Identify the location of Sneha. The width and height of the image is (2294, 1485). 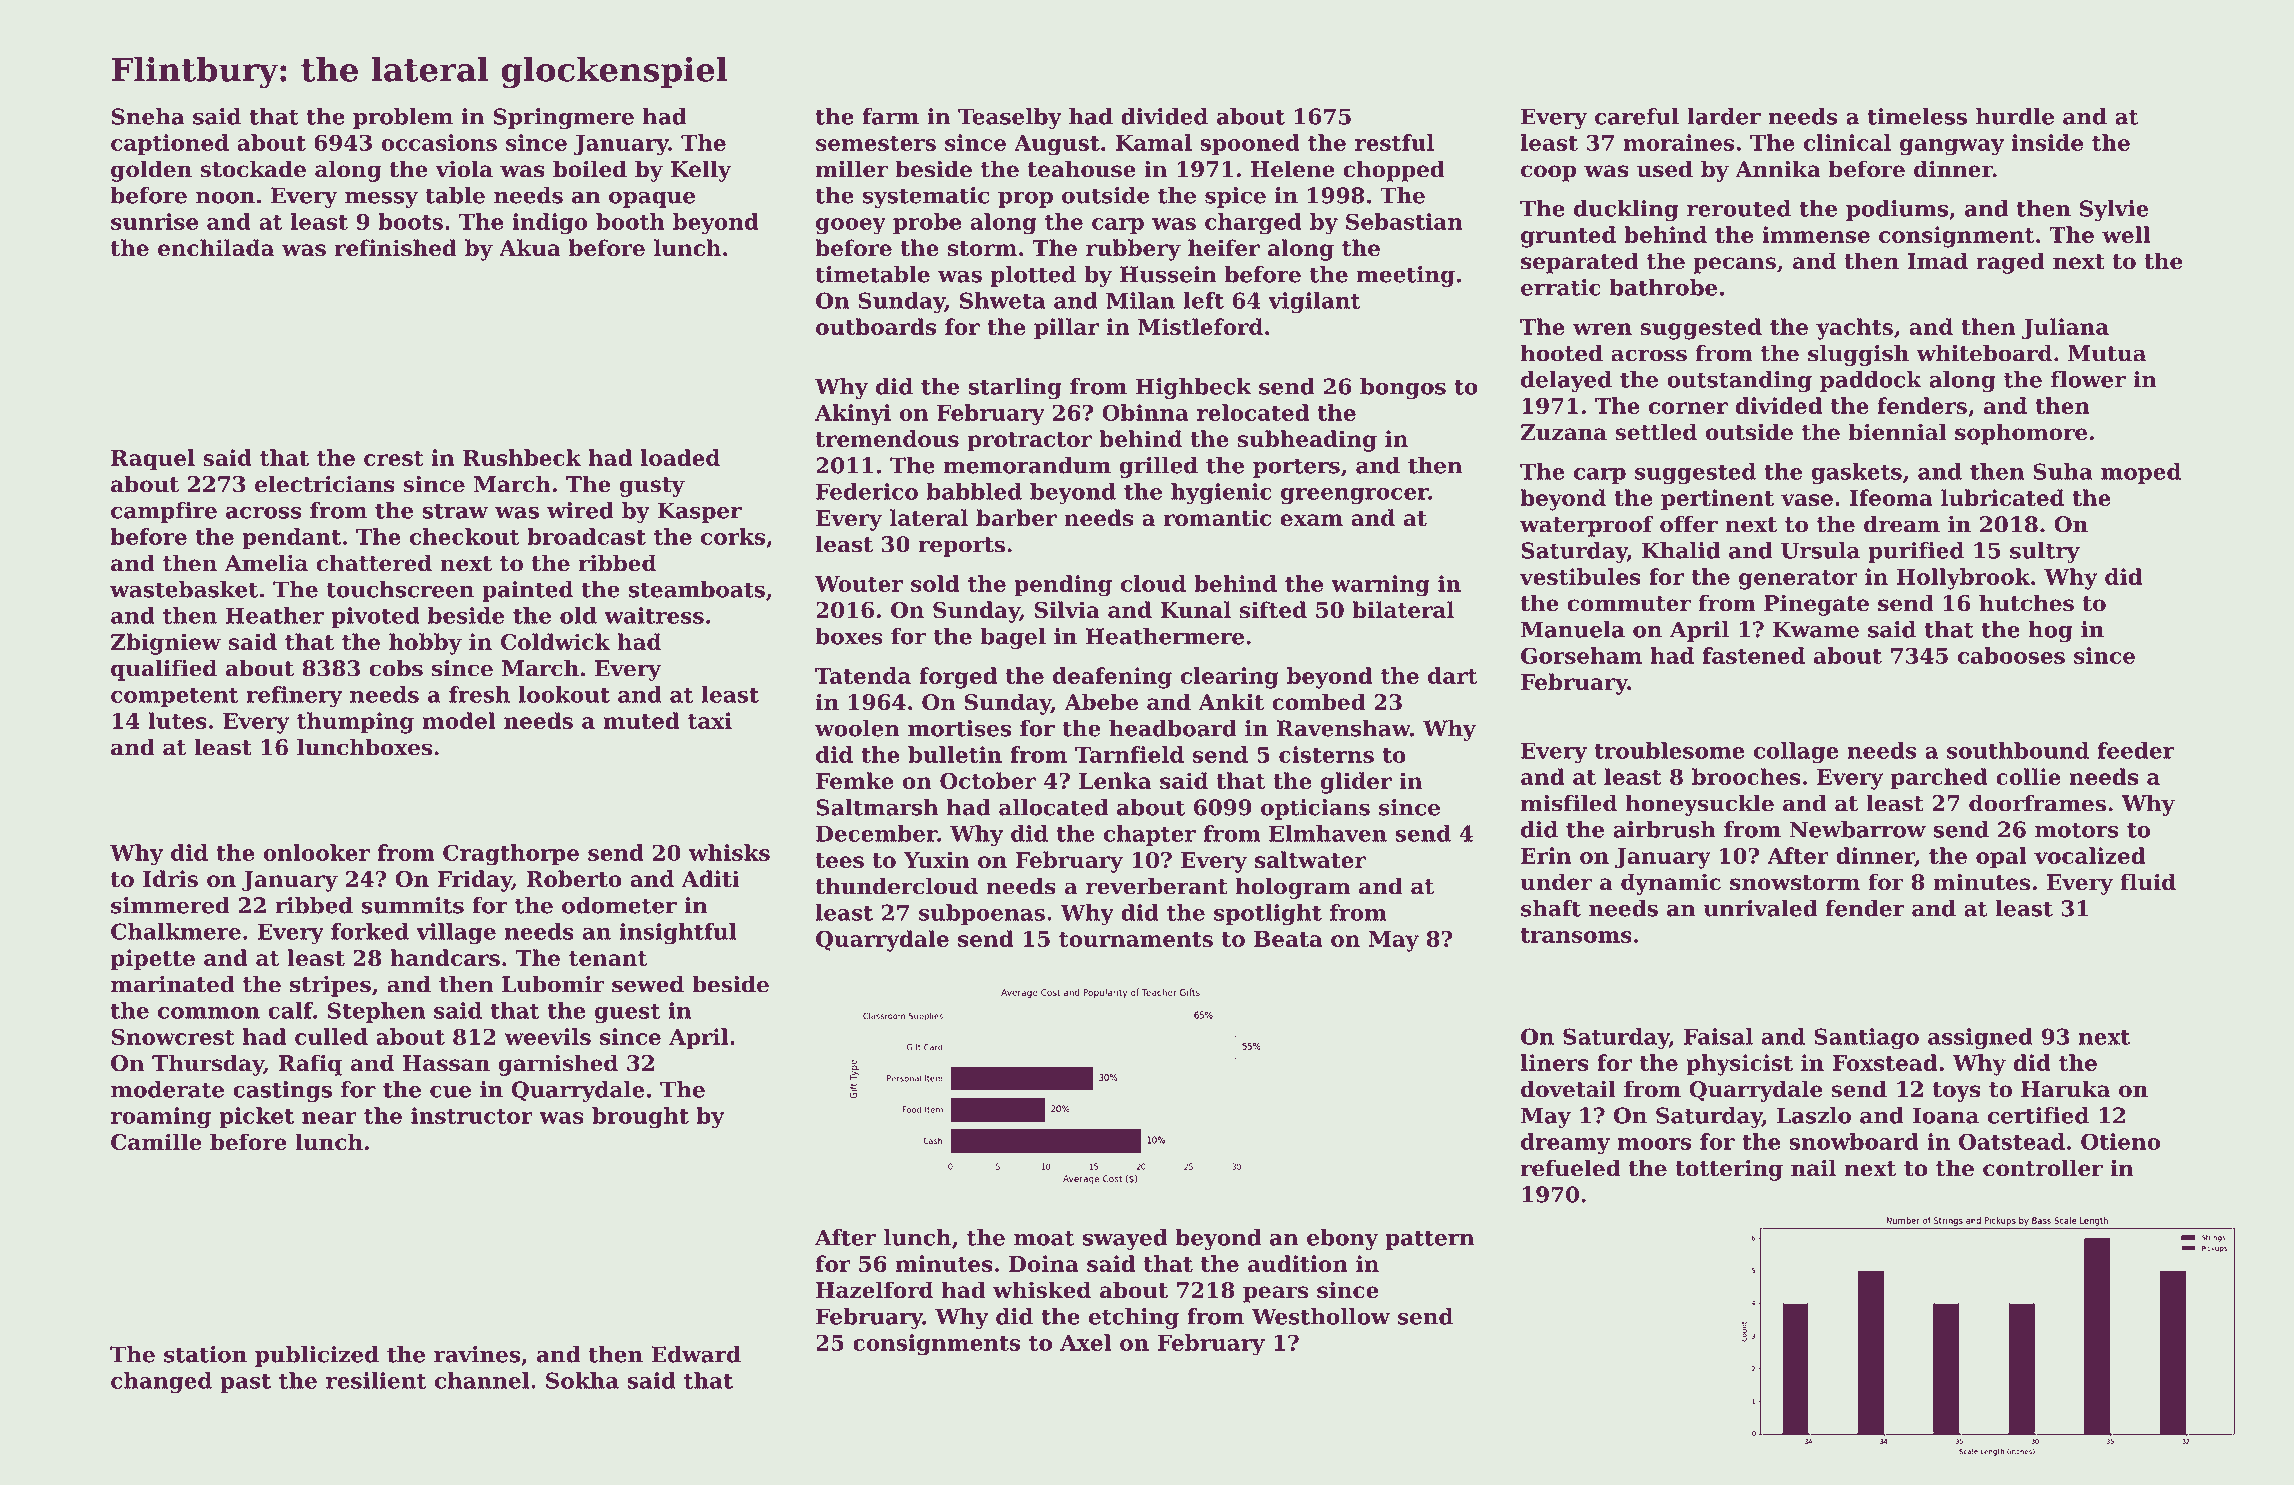
(148, 116).
